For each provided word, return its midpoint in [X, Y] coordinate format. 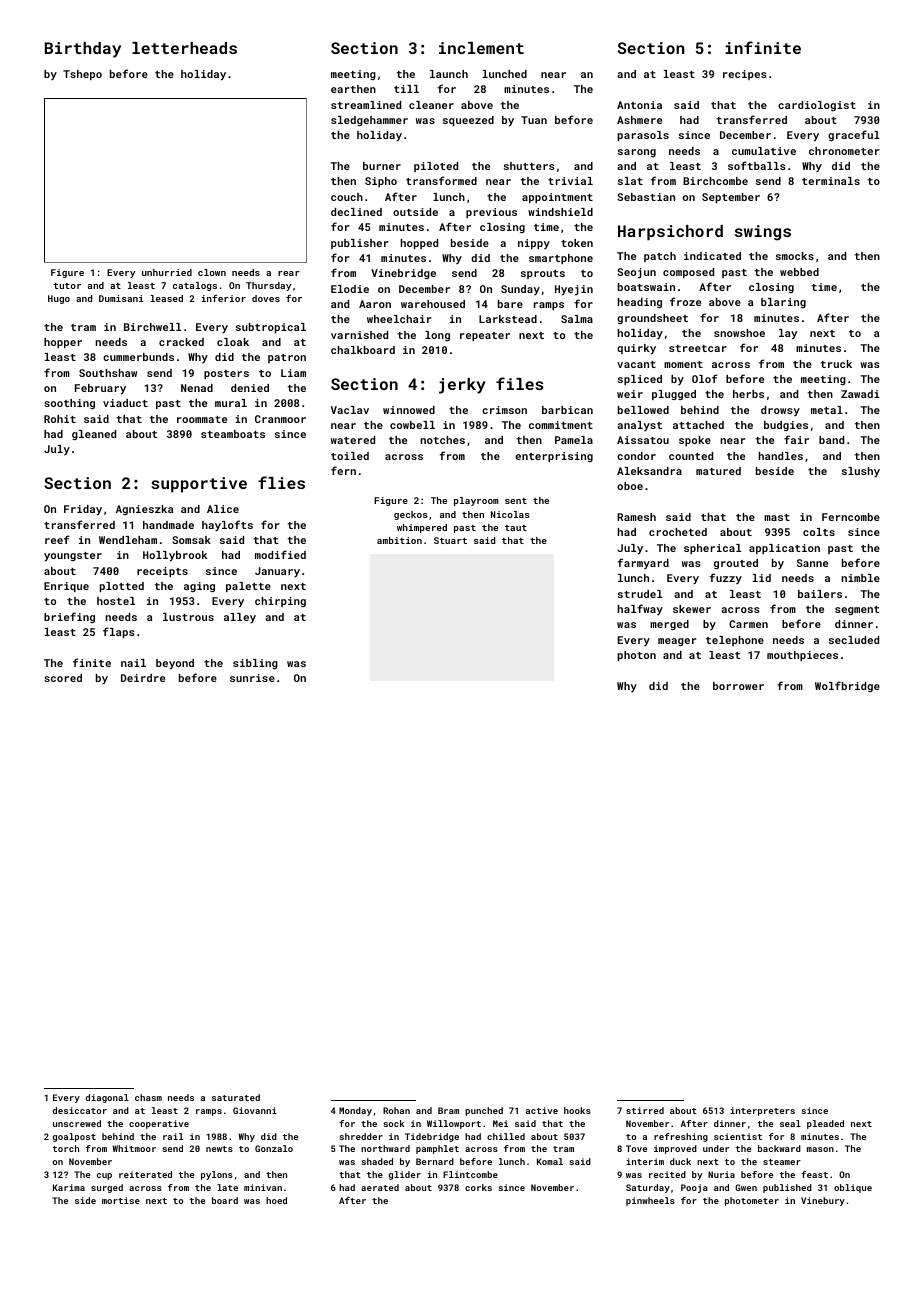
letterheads [184, 48]
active [542, 1110]
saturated [236, 1097]
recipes [745, 75]
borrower [738, 686]
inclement [481, 48]
